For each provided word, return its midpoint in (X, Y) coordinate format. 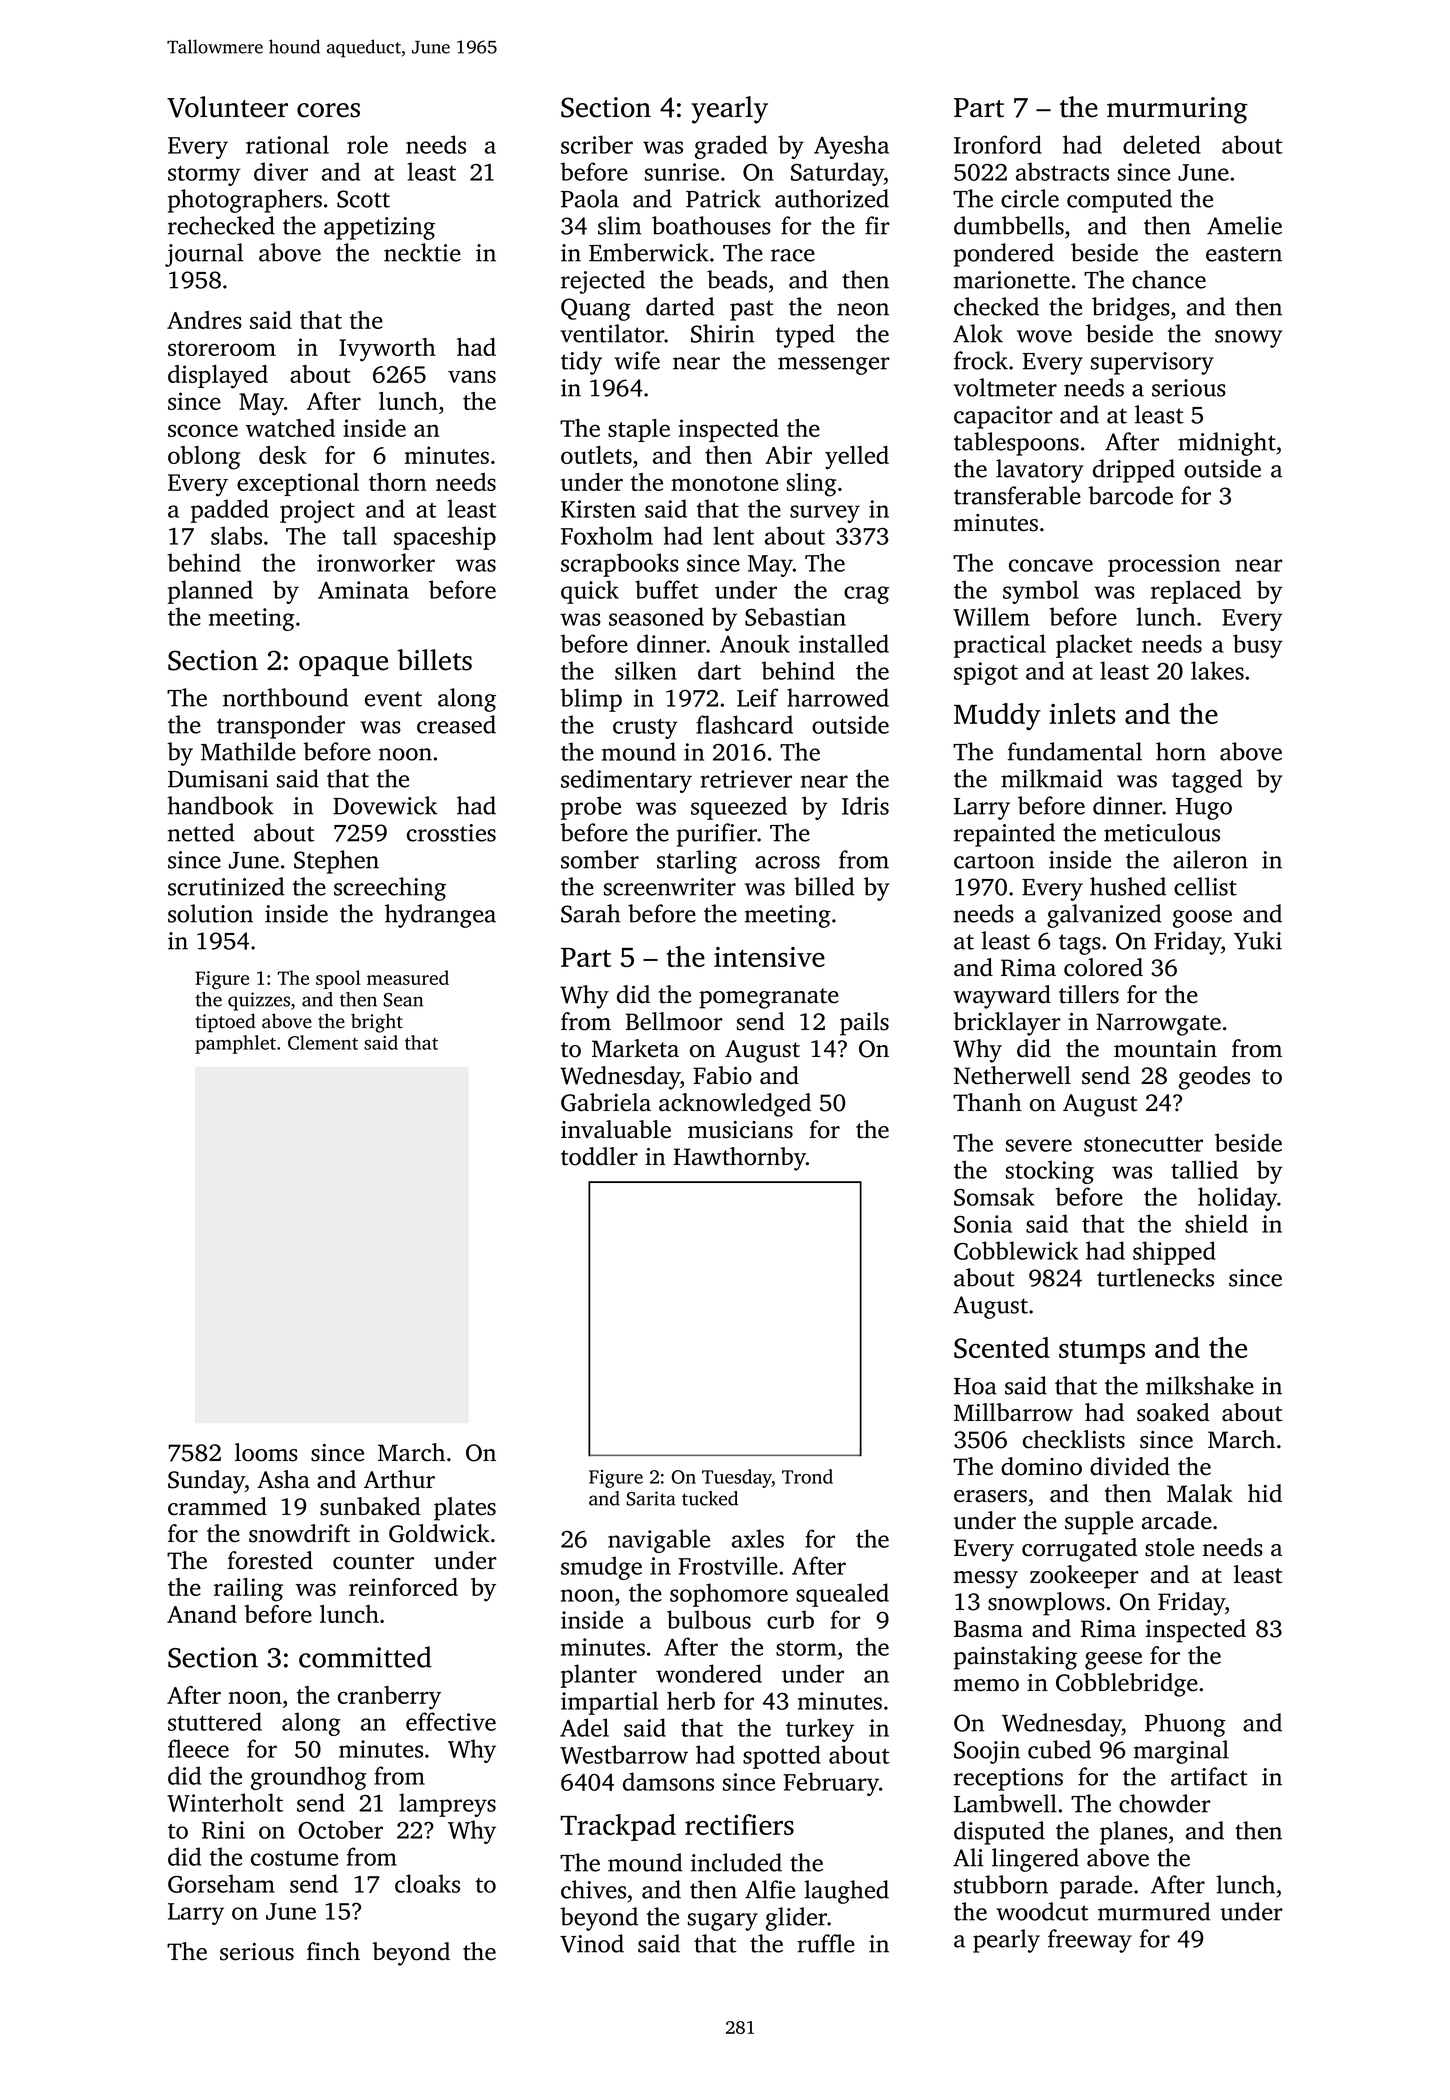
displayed (218, 377)
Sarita (651, 1498)
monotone (724, 483)
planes (1133, 1833)
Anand (202, 1614)
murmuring (1177, 110)
